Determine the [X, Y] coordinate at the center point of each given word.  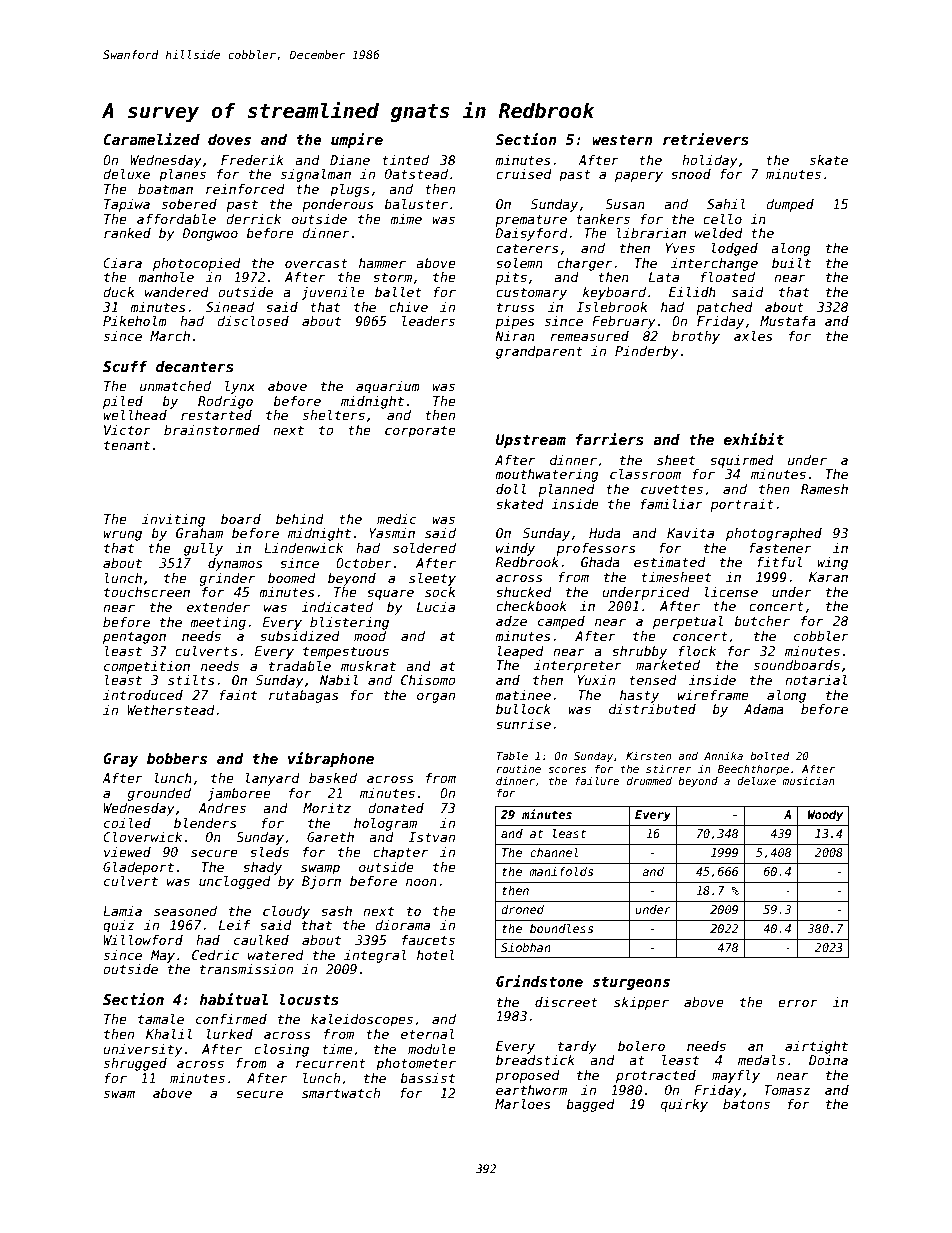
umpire [357, 140]
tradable [300, 666]
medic [397, 519]
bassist [427, 1078]
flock [697, 651]
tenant [127, 445]
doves [229, 139]
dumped [790, 205]
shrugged [135, 1064]
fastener [780, 548]
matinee [523, 695]
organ [436, 697]
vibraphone [331, 759]
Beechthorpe [753, 770]
